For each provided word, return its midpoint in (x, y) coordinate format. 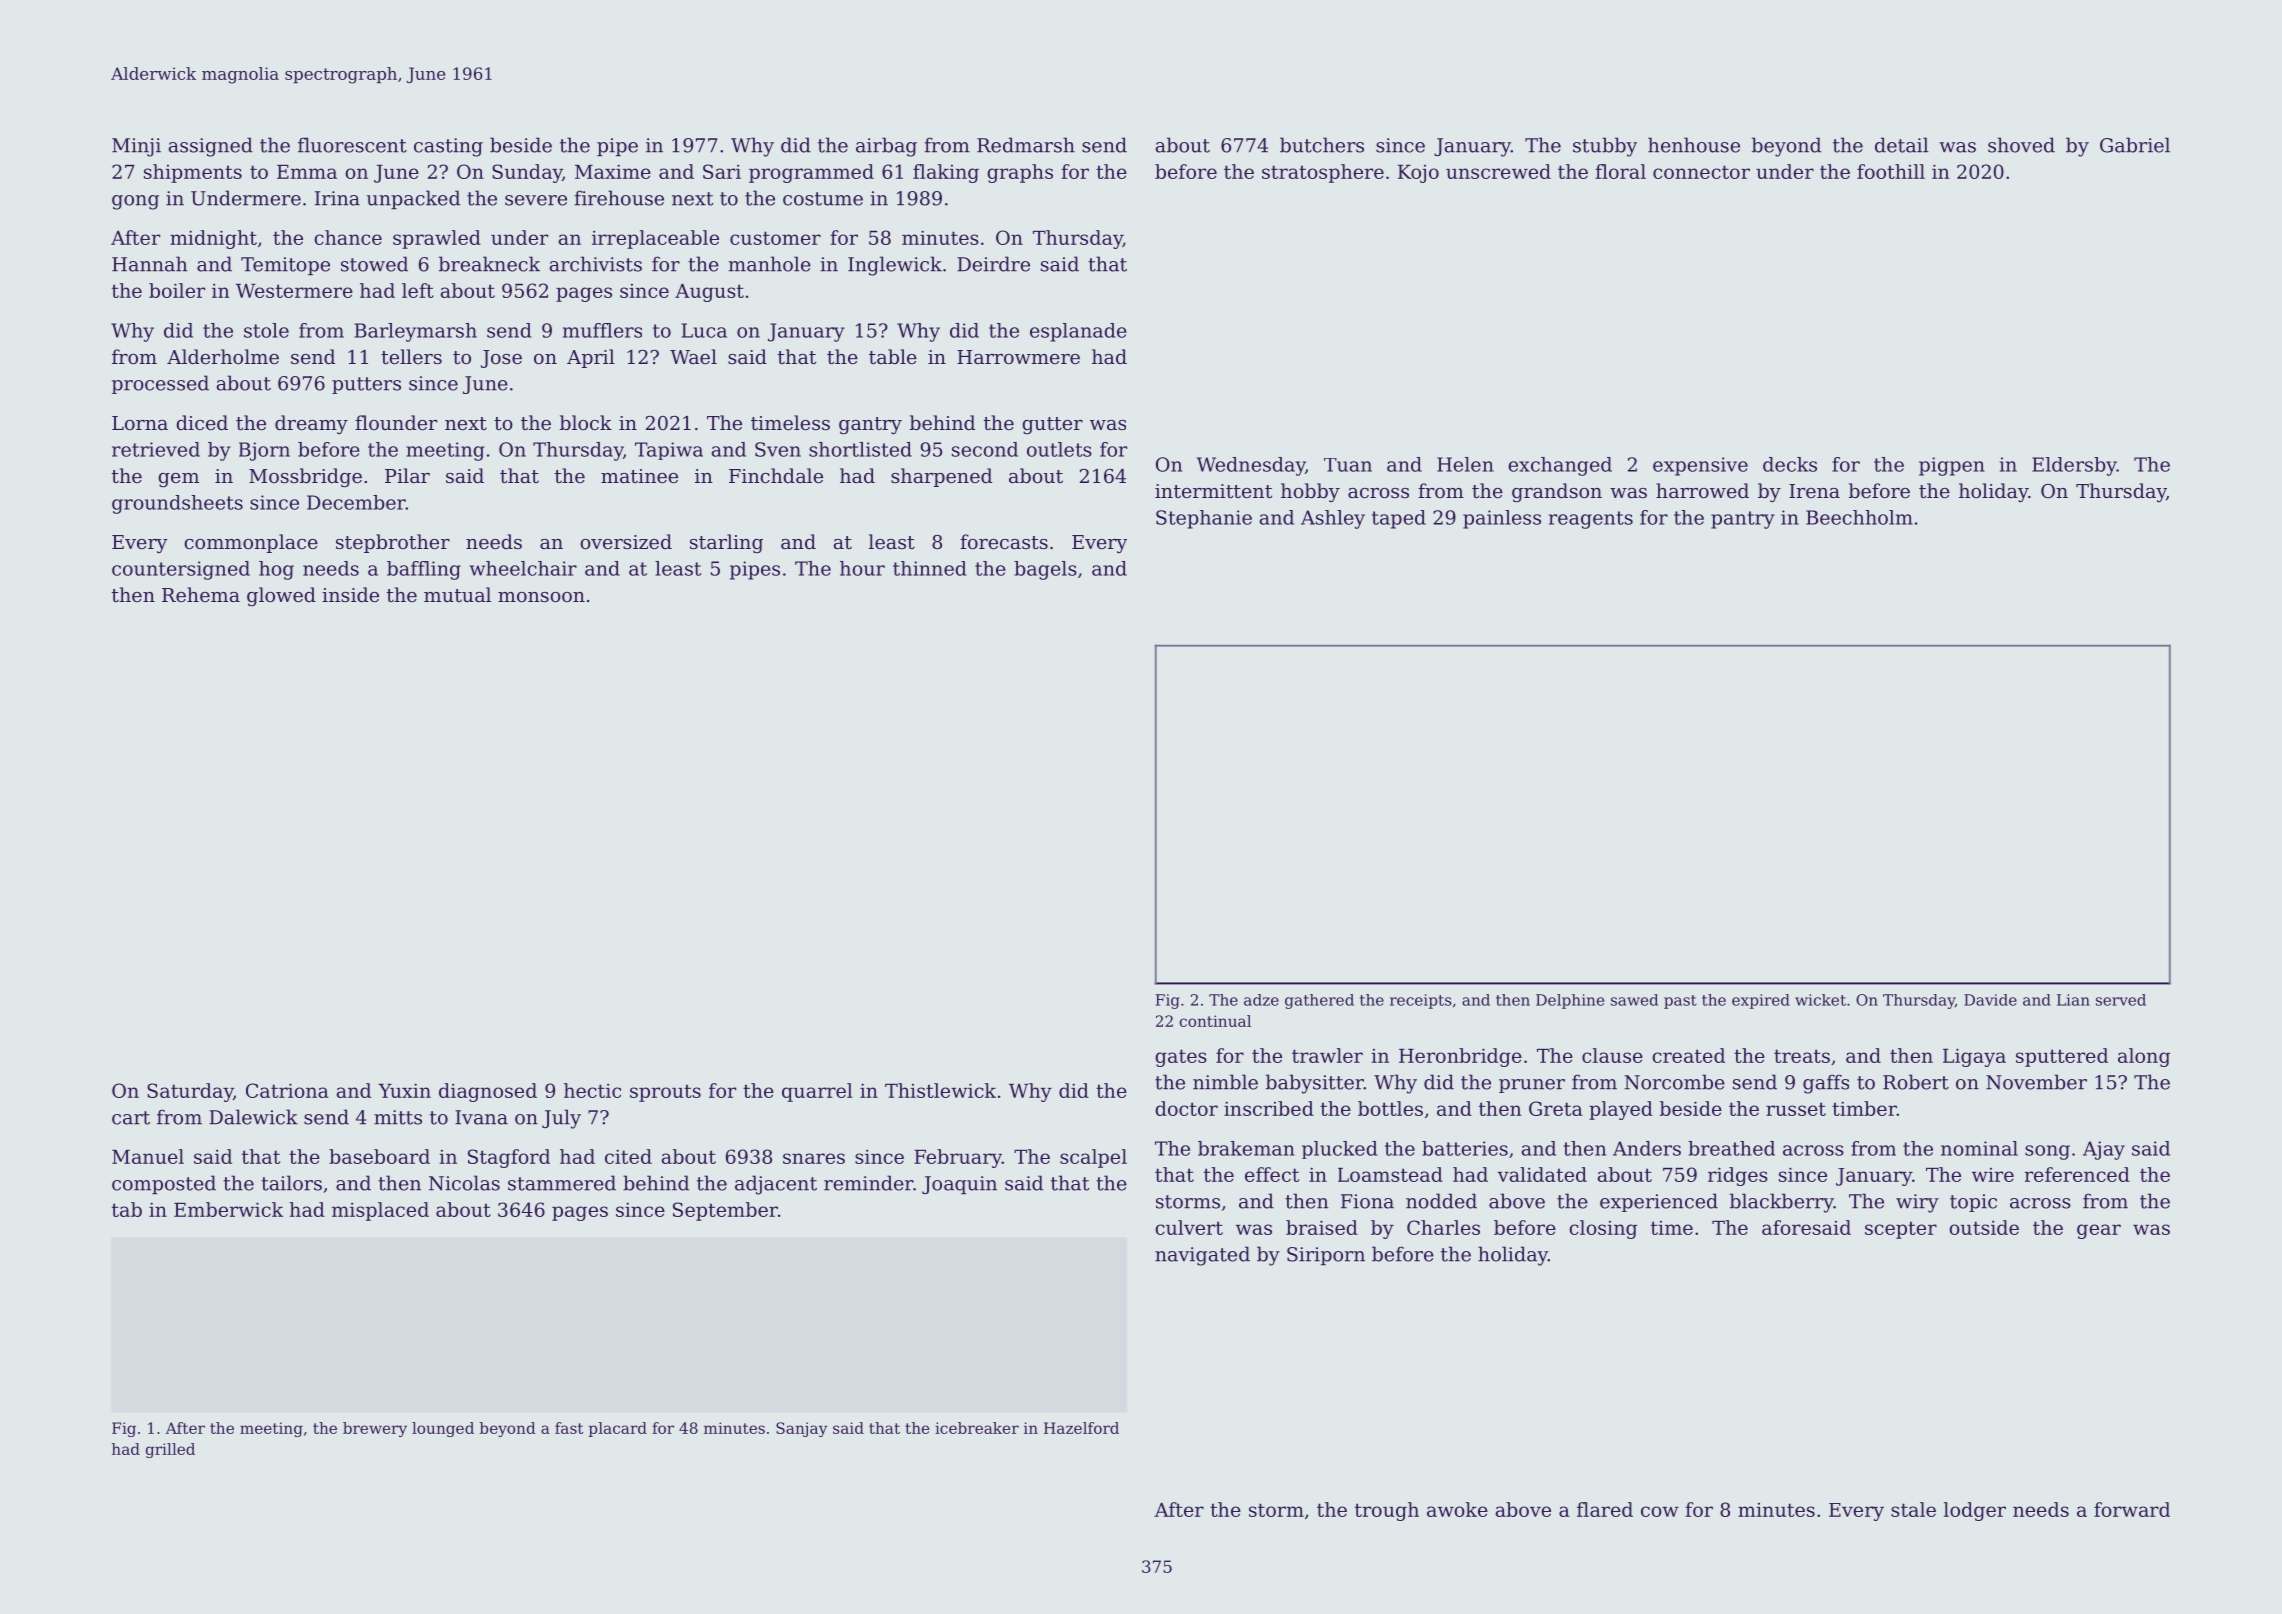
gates (1181, 1058)
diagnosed (488, 1092)
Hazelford (1081, 1428)
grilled (170, 1450)
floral (1621, 171)
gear (2099, 1231)
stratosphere (1323, 173)
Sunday (527, 173)
